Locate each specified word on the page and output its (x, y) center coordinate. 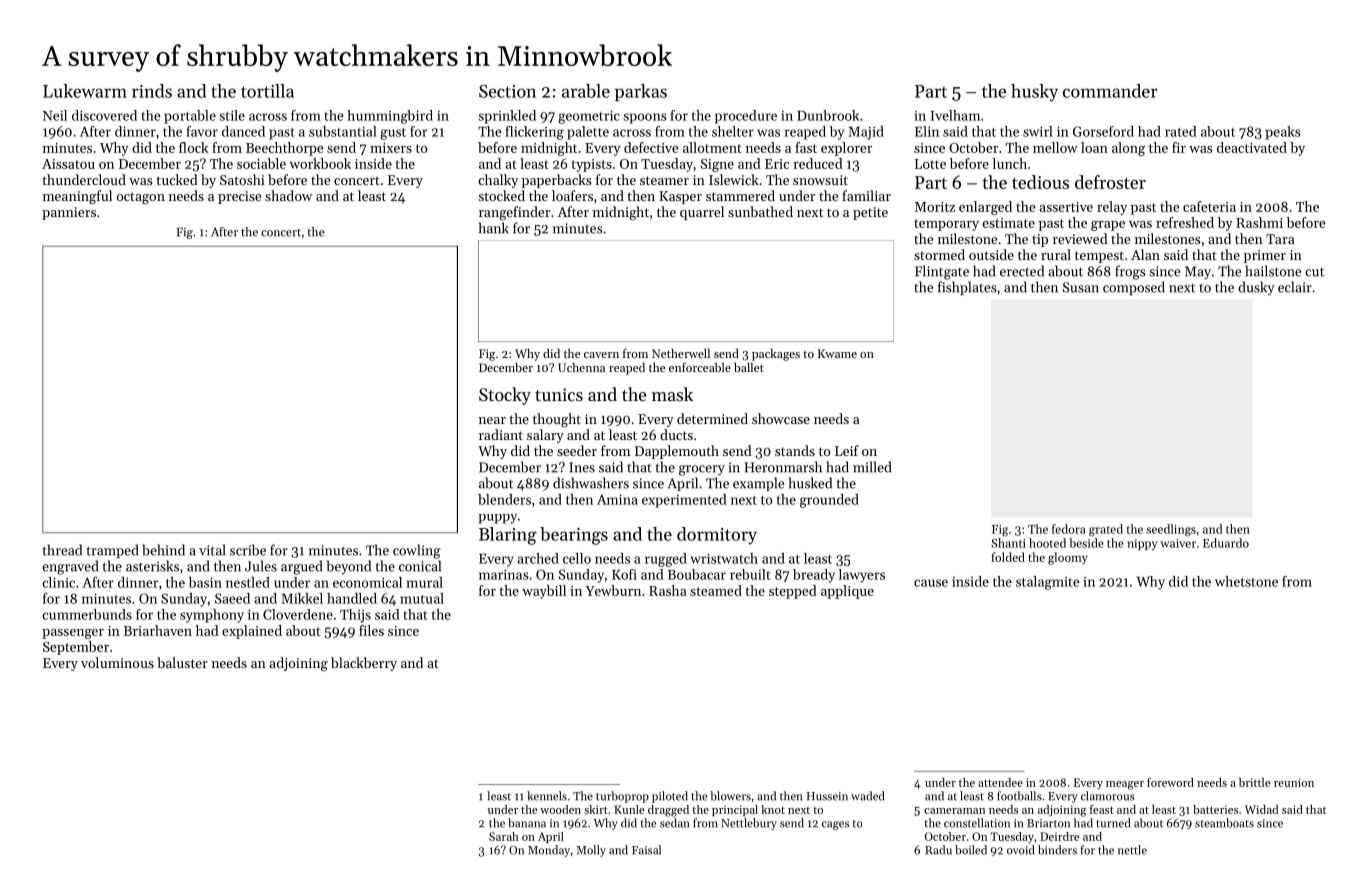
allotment (712, 147)
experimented (684, 501)
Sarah (504, 836)
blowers (730, 796)
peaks (1283, 133)
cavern (601, 355)
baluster (182, 662)
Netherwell (681, 353)
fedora (1069, 529)
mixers (391, 148)
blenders (504, 499)
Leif (847, 450)
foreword (1170, 782)
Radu (938, 850)
